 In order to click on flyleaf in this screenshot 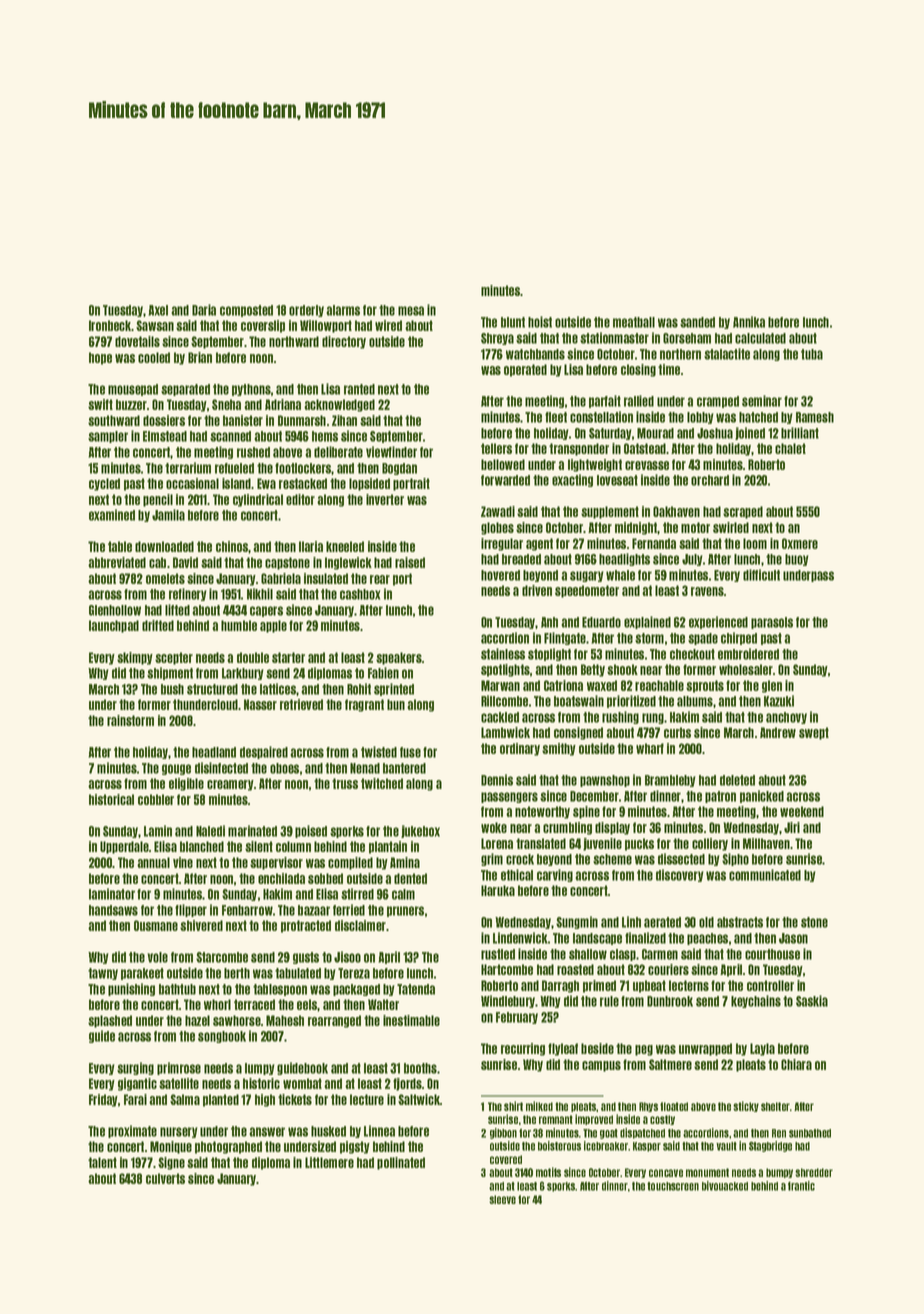, I will do `click(563, 1049)`.
